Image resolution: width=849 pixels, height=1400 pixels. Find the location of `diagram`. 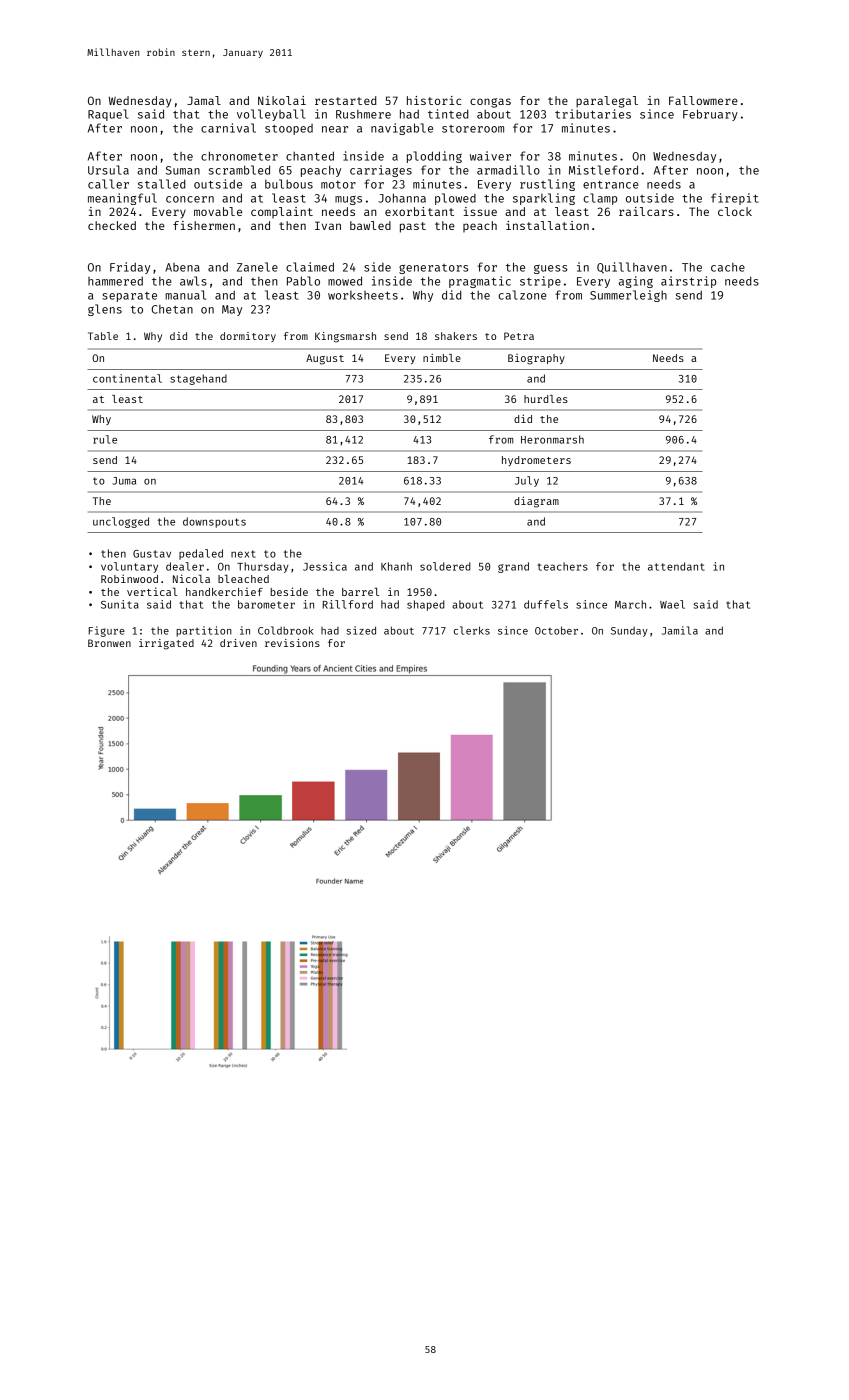

diagram is located at coordinates (536, 502).
